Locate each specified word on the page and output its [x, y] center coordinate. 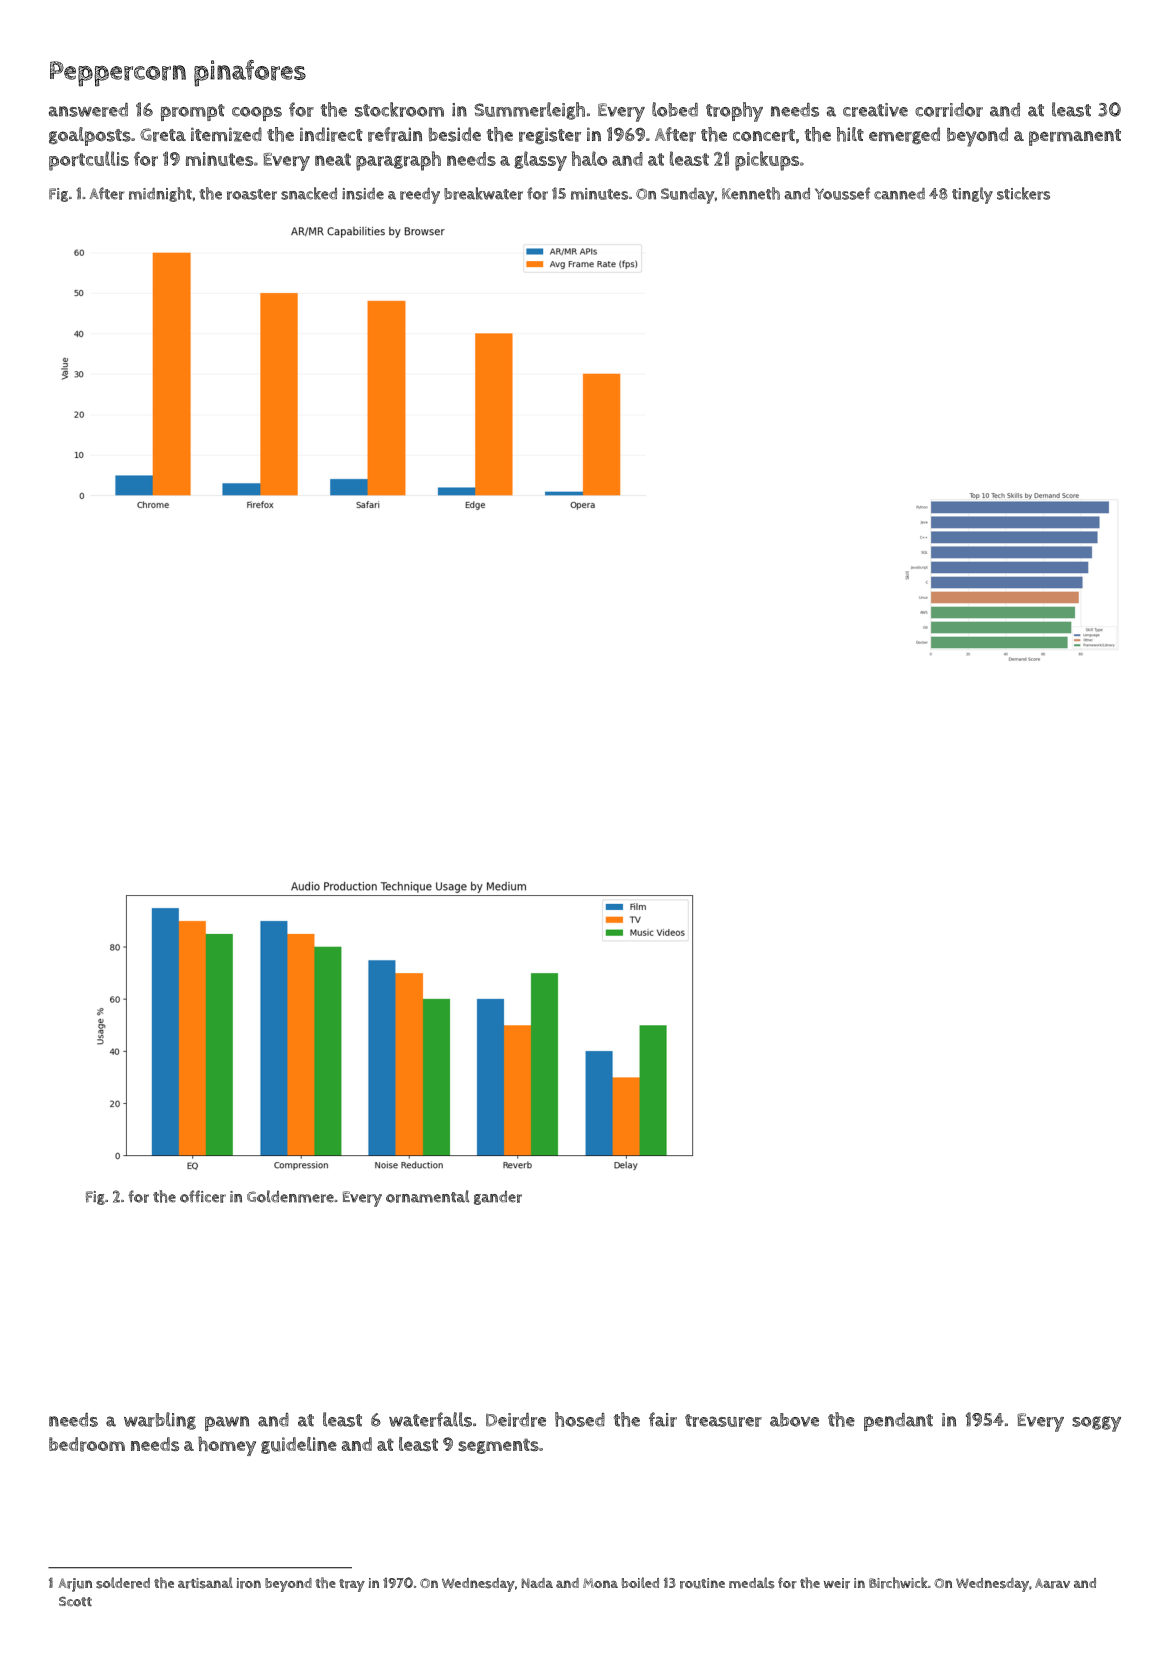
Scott [75, 1601]
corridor [949, 110]
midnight [160, 194]
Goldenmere [290, 1196]
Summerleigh [529, 111]
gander [498, 1198]
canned [899, 194]
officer [203, 1196]
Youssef [842, 193]
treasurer [723, 1420]
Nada [537, 1583]
